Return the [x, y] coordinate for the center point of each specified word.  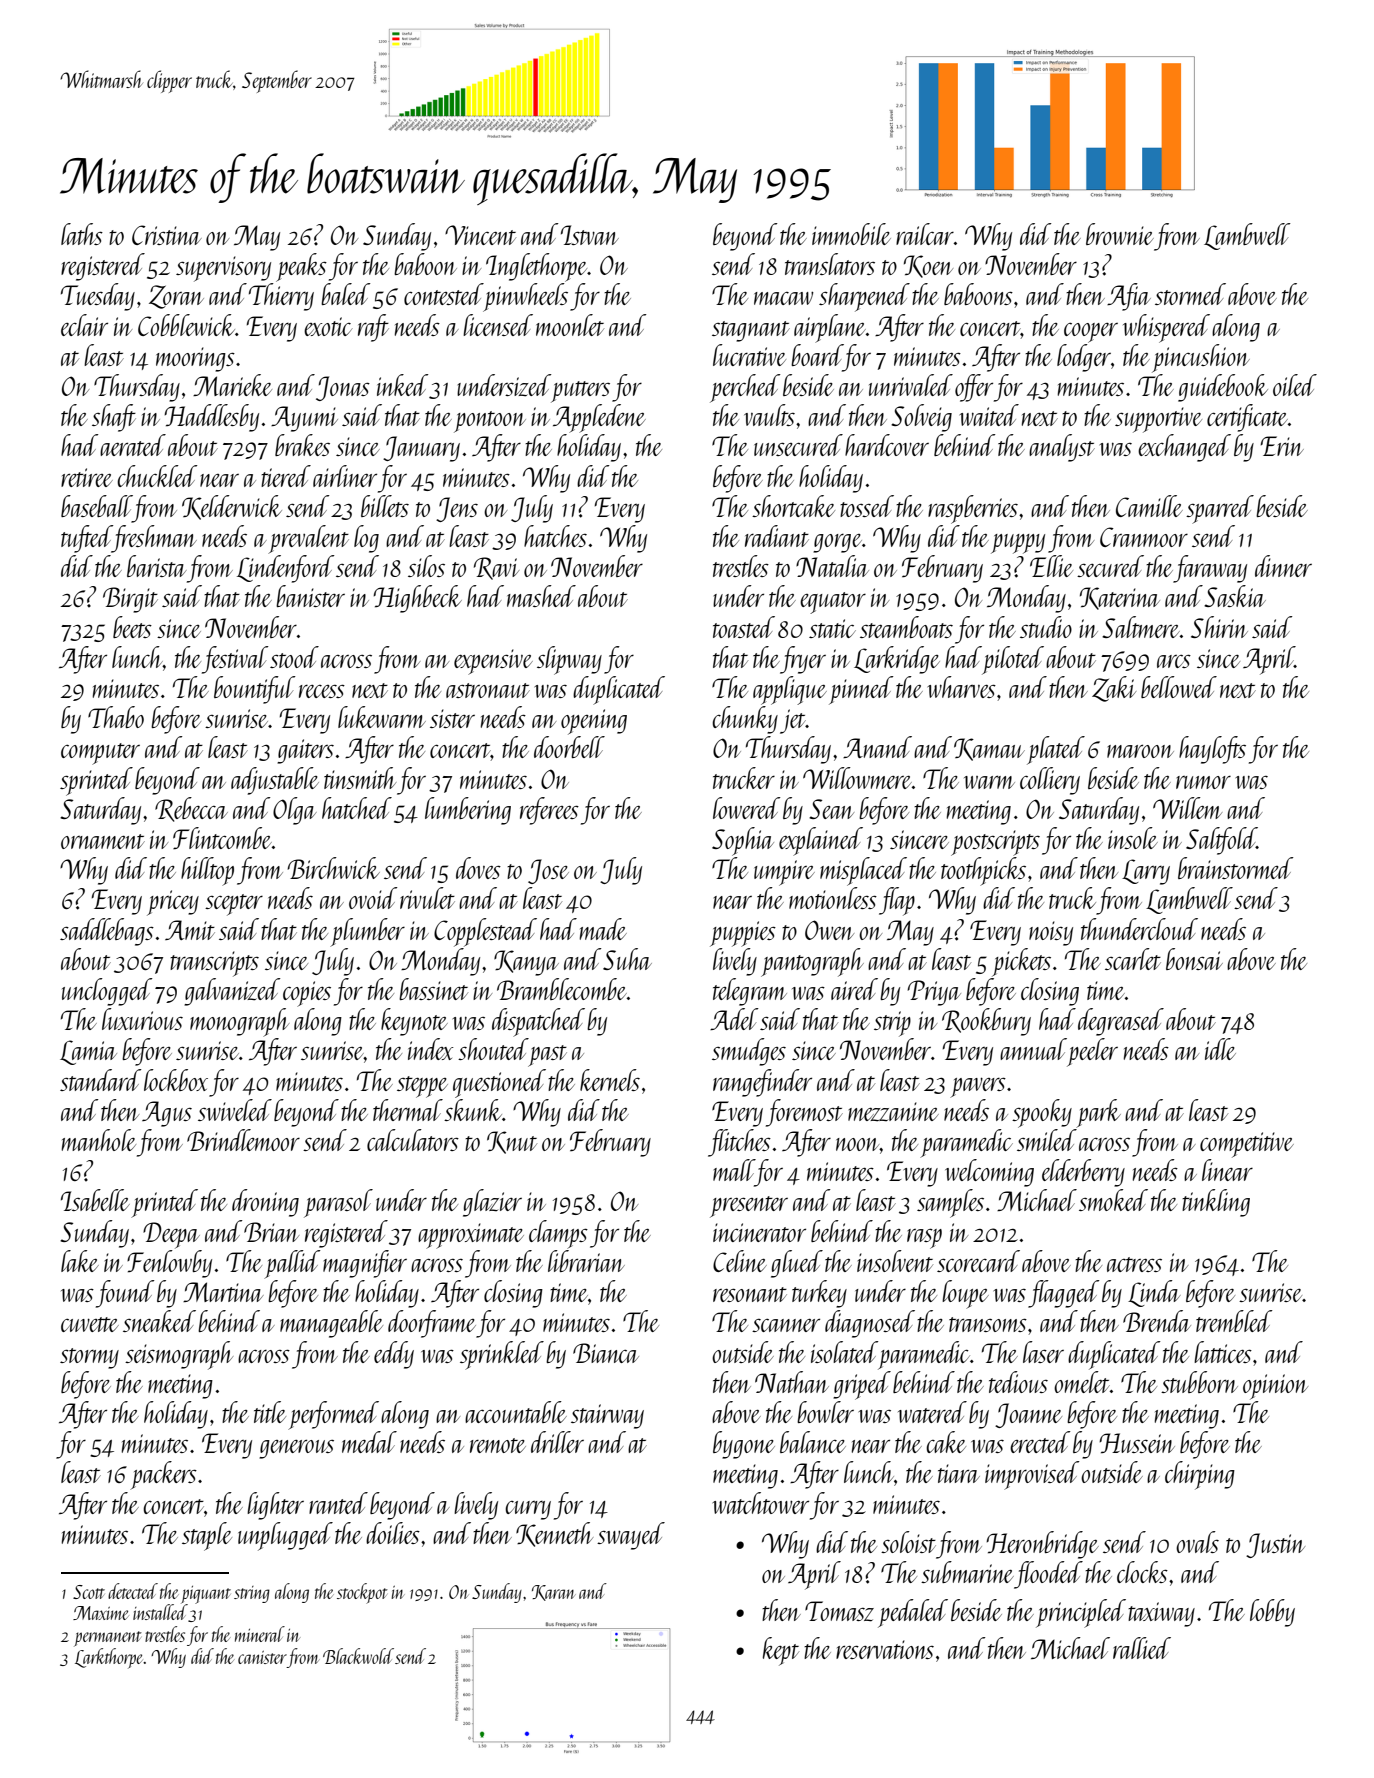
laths [82, 234]
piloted [1013, 660]
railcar [925, 234]
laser [1043, 1352]
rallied [1142, 1648]
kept [781, 1651]
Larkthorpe [109, 1658]
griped [862, 1385]
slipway [569, 660]
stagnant [751, 331]
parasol [338, 1203]
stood [294, 657]
